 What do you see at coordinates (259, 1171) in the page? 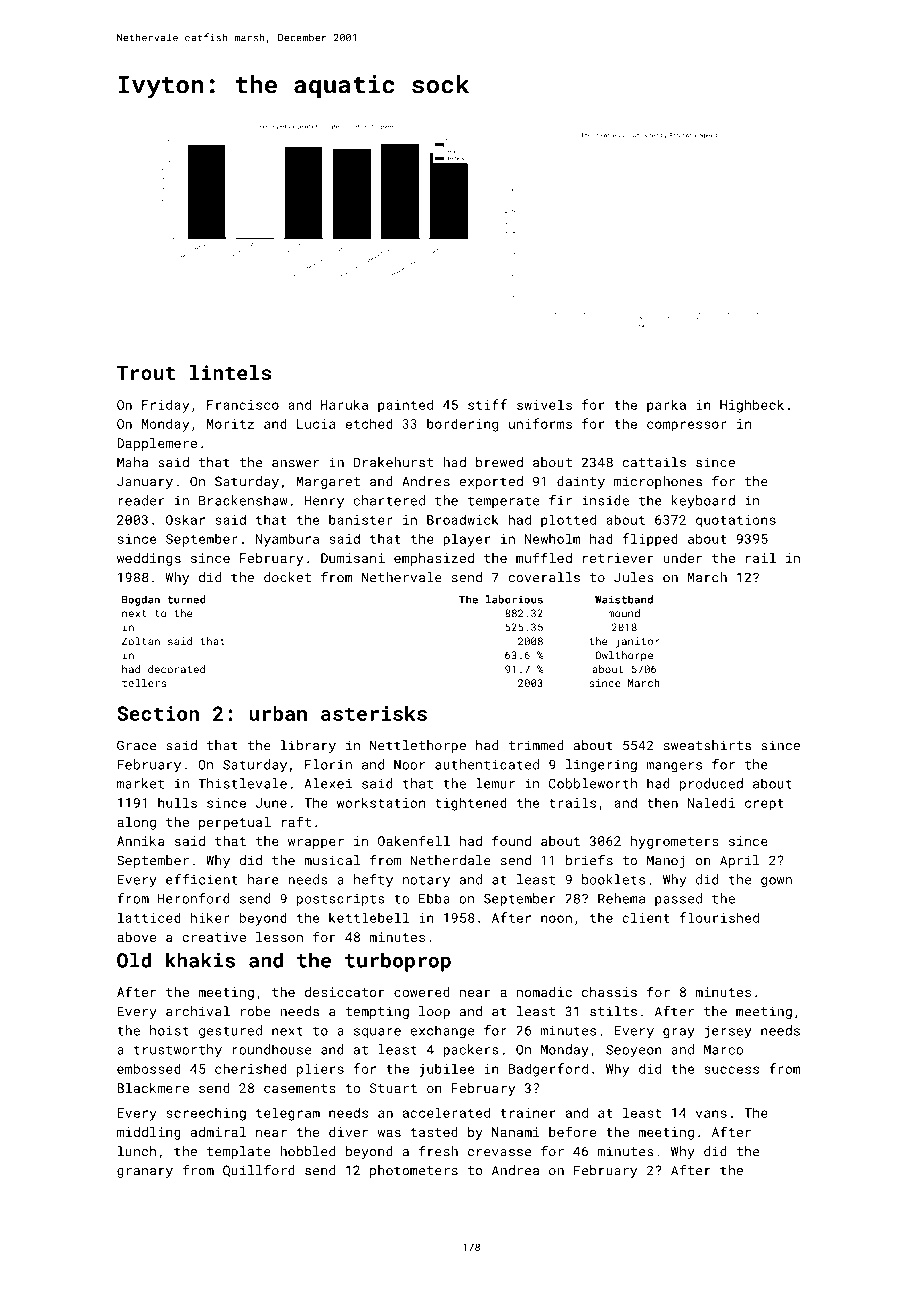
I see `Quillford` at bounding box center [259, 1171].
